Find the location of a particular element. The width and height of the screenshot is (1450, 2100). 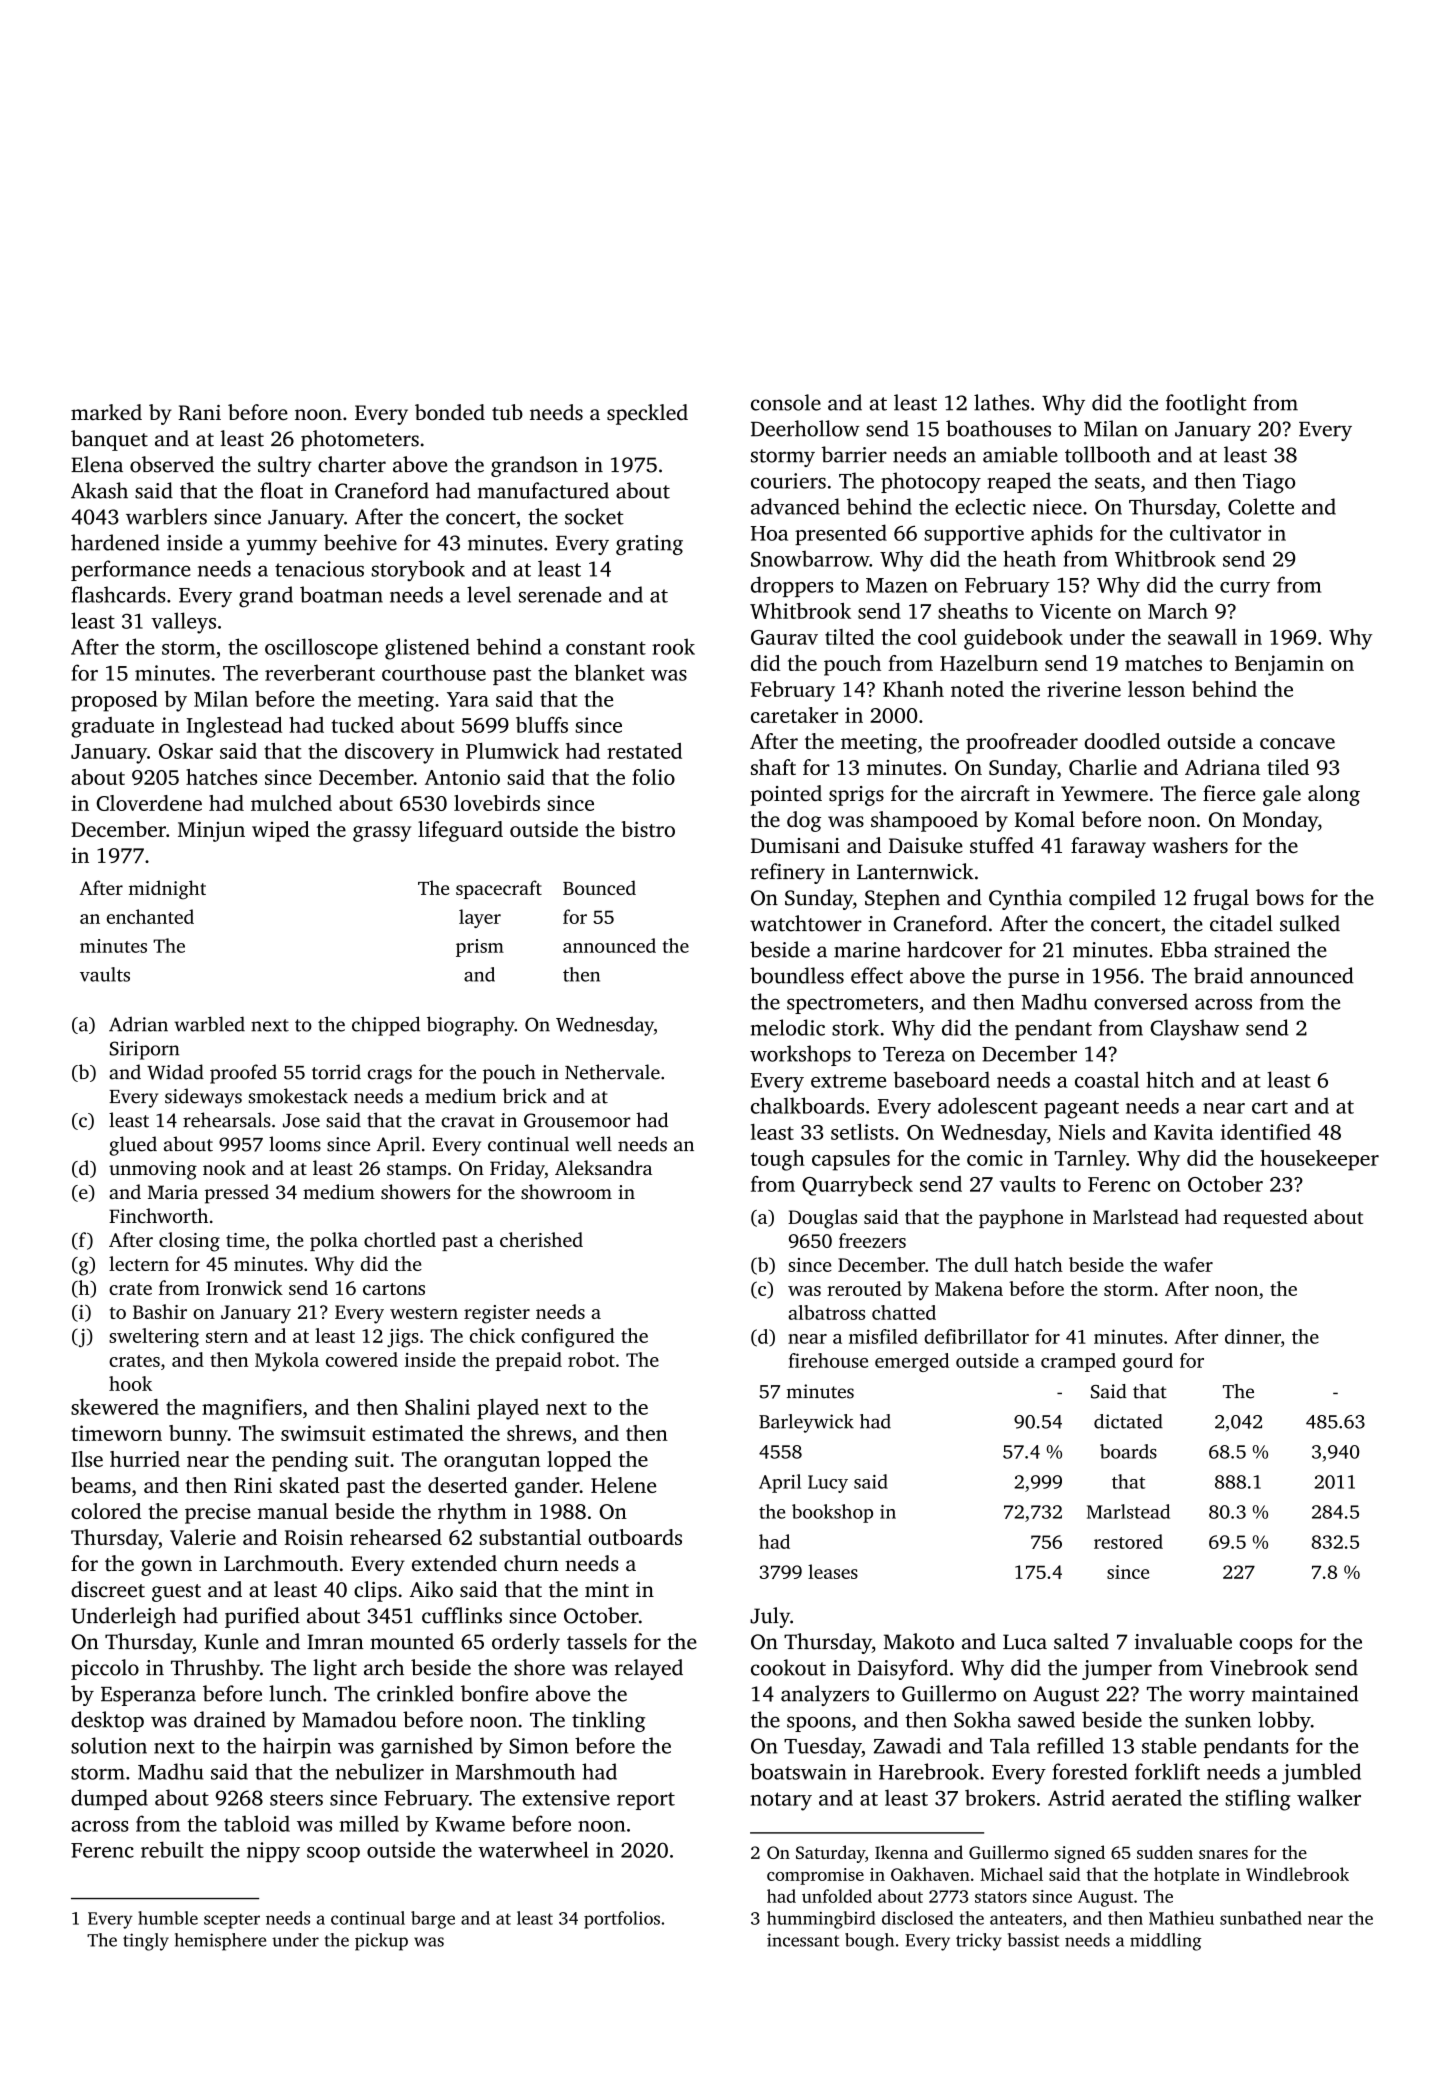

Finchworth is located at coordinates (158, 1215).
